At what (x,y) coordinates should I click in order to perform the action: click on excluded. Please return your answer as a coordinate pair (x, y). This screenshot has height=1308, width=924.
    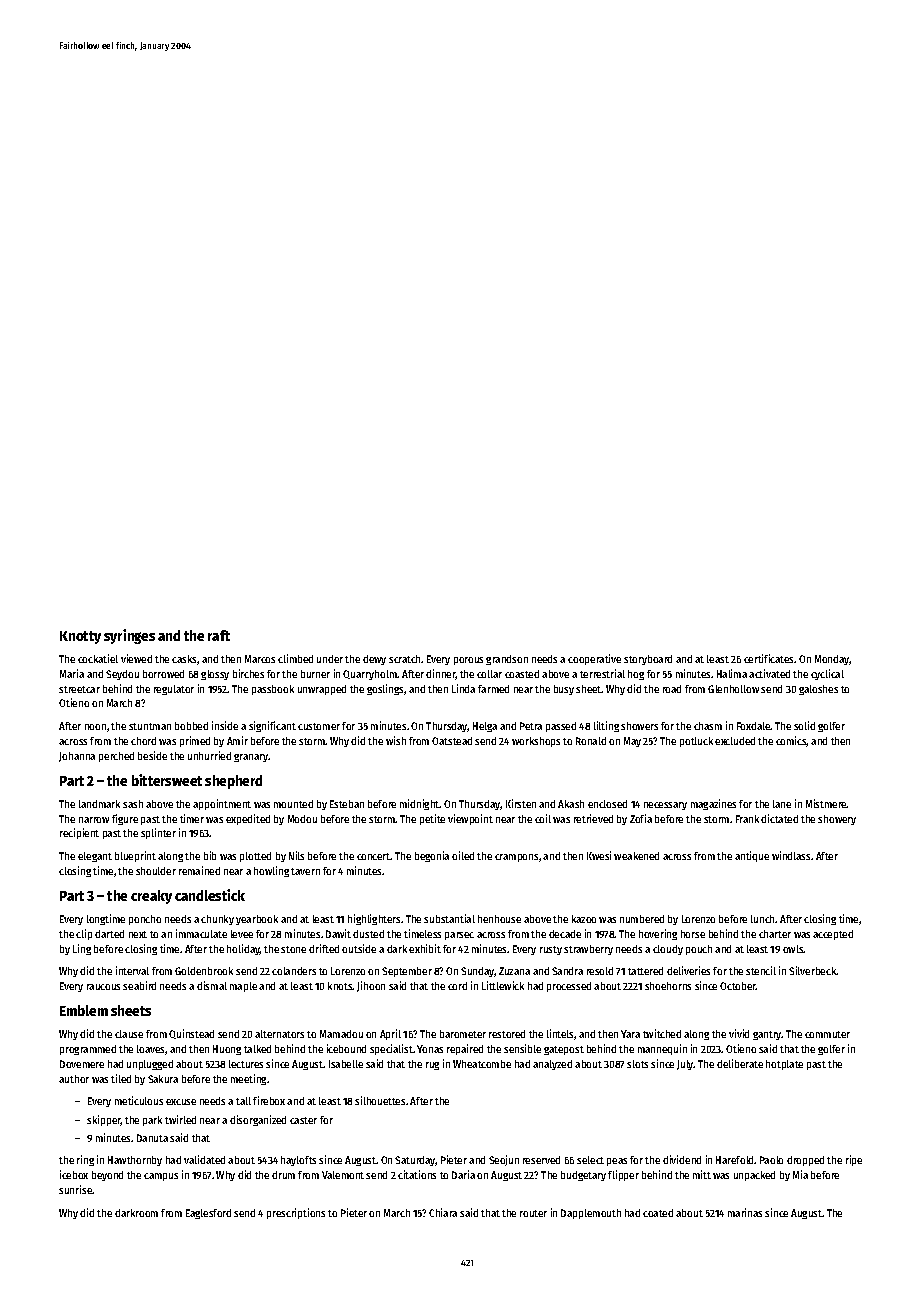
    Looking at the image, I should click on (735, 741).
